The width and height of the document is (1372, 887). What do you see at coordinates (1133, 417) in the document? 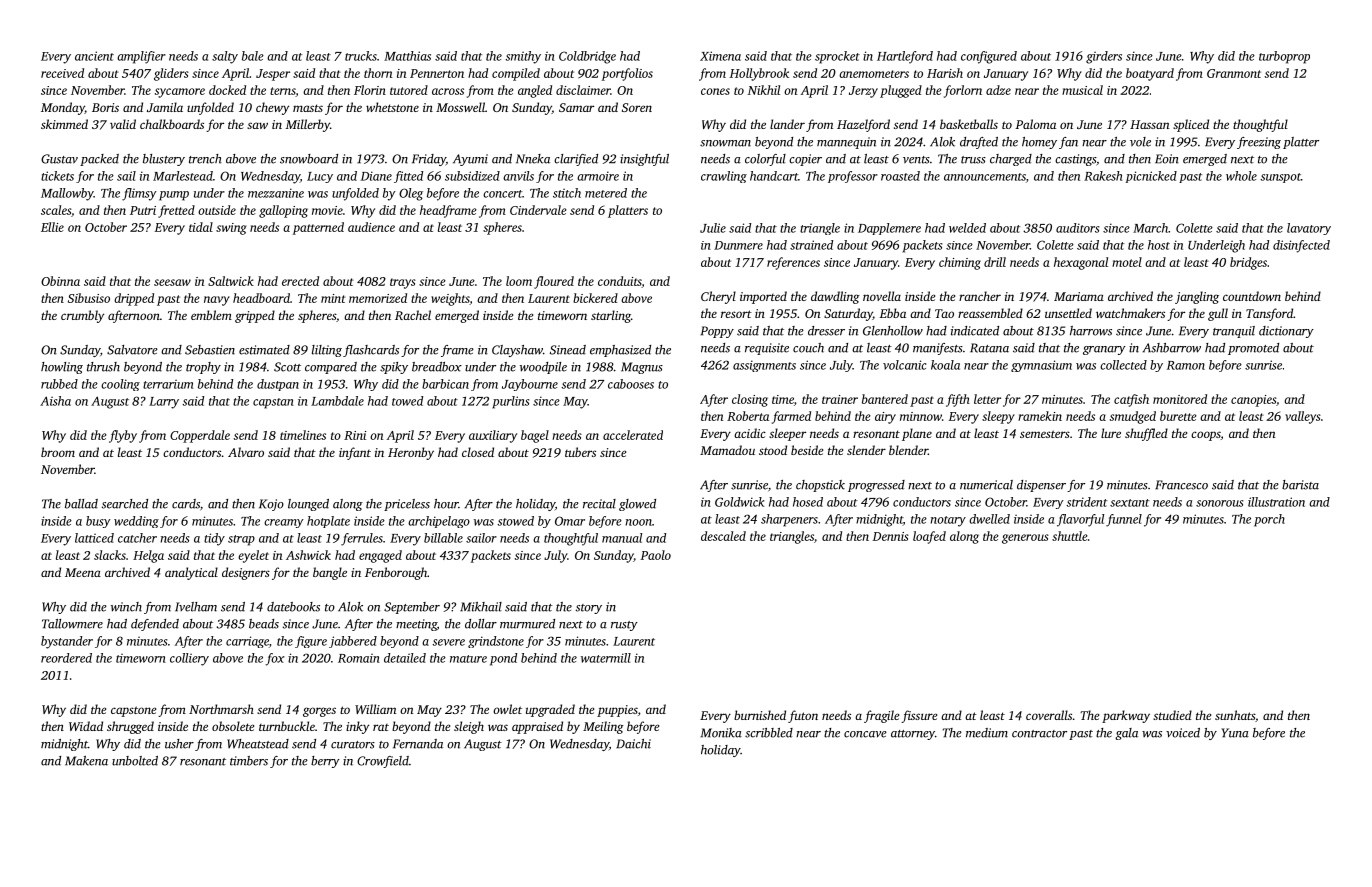
I see `smudged` at bounding box center [1133, 417].
